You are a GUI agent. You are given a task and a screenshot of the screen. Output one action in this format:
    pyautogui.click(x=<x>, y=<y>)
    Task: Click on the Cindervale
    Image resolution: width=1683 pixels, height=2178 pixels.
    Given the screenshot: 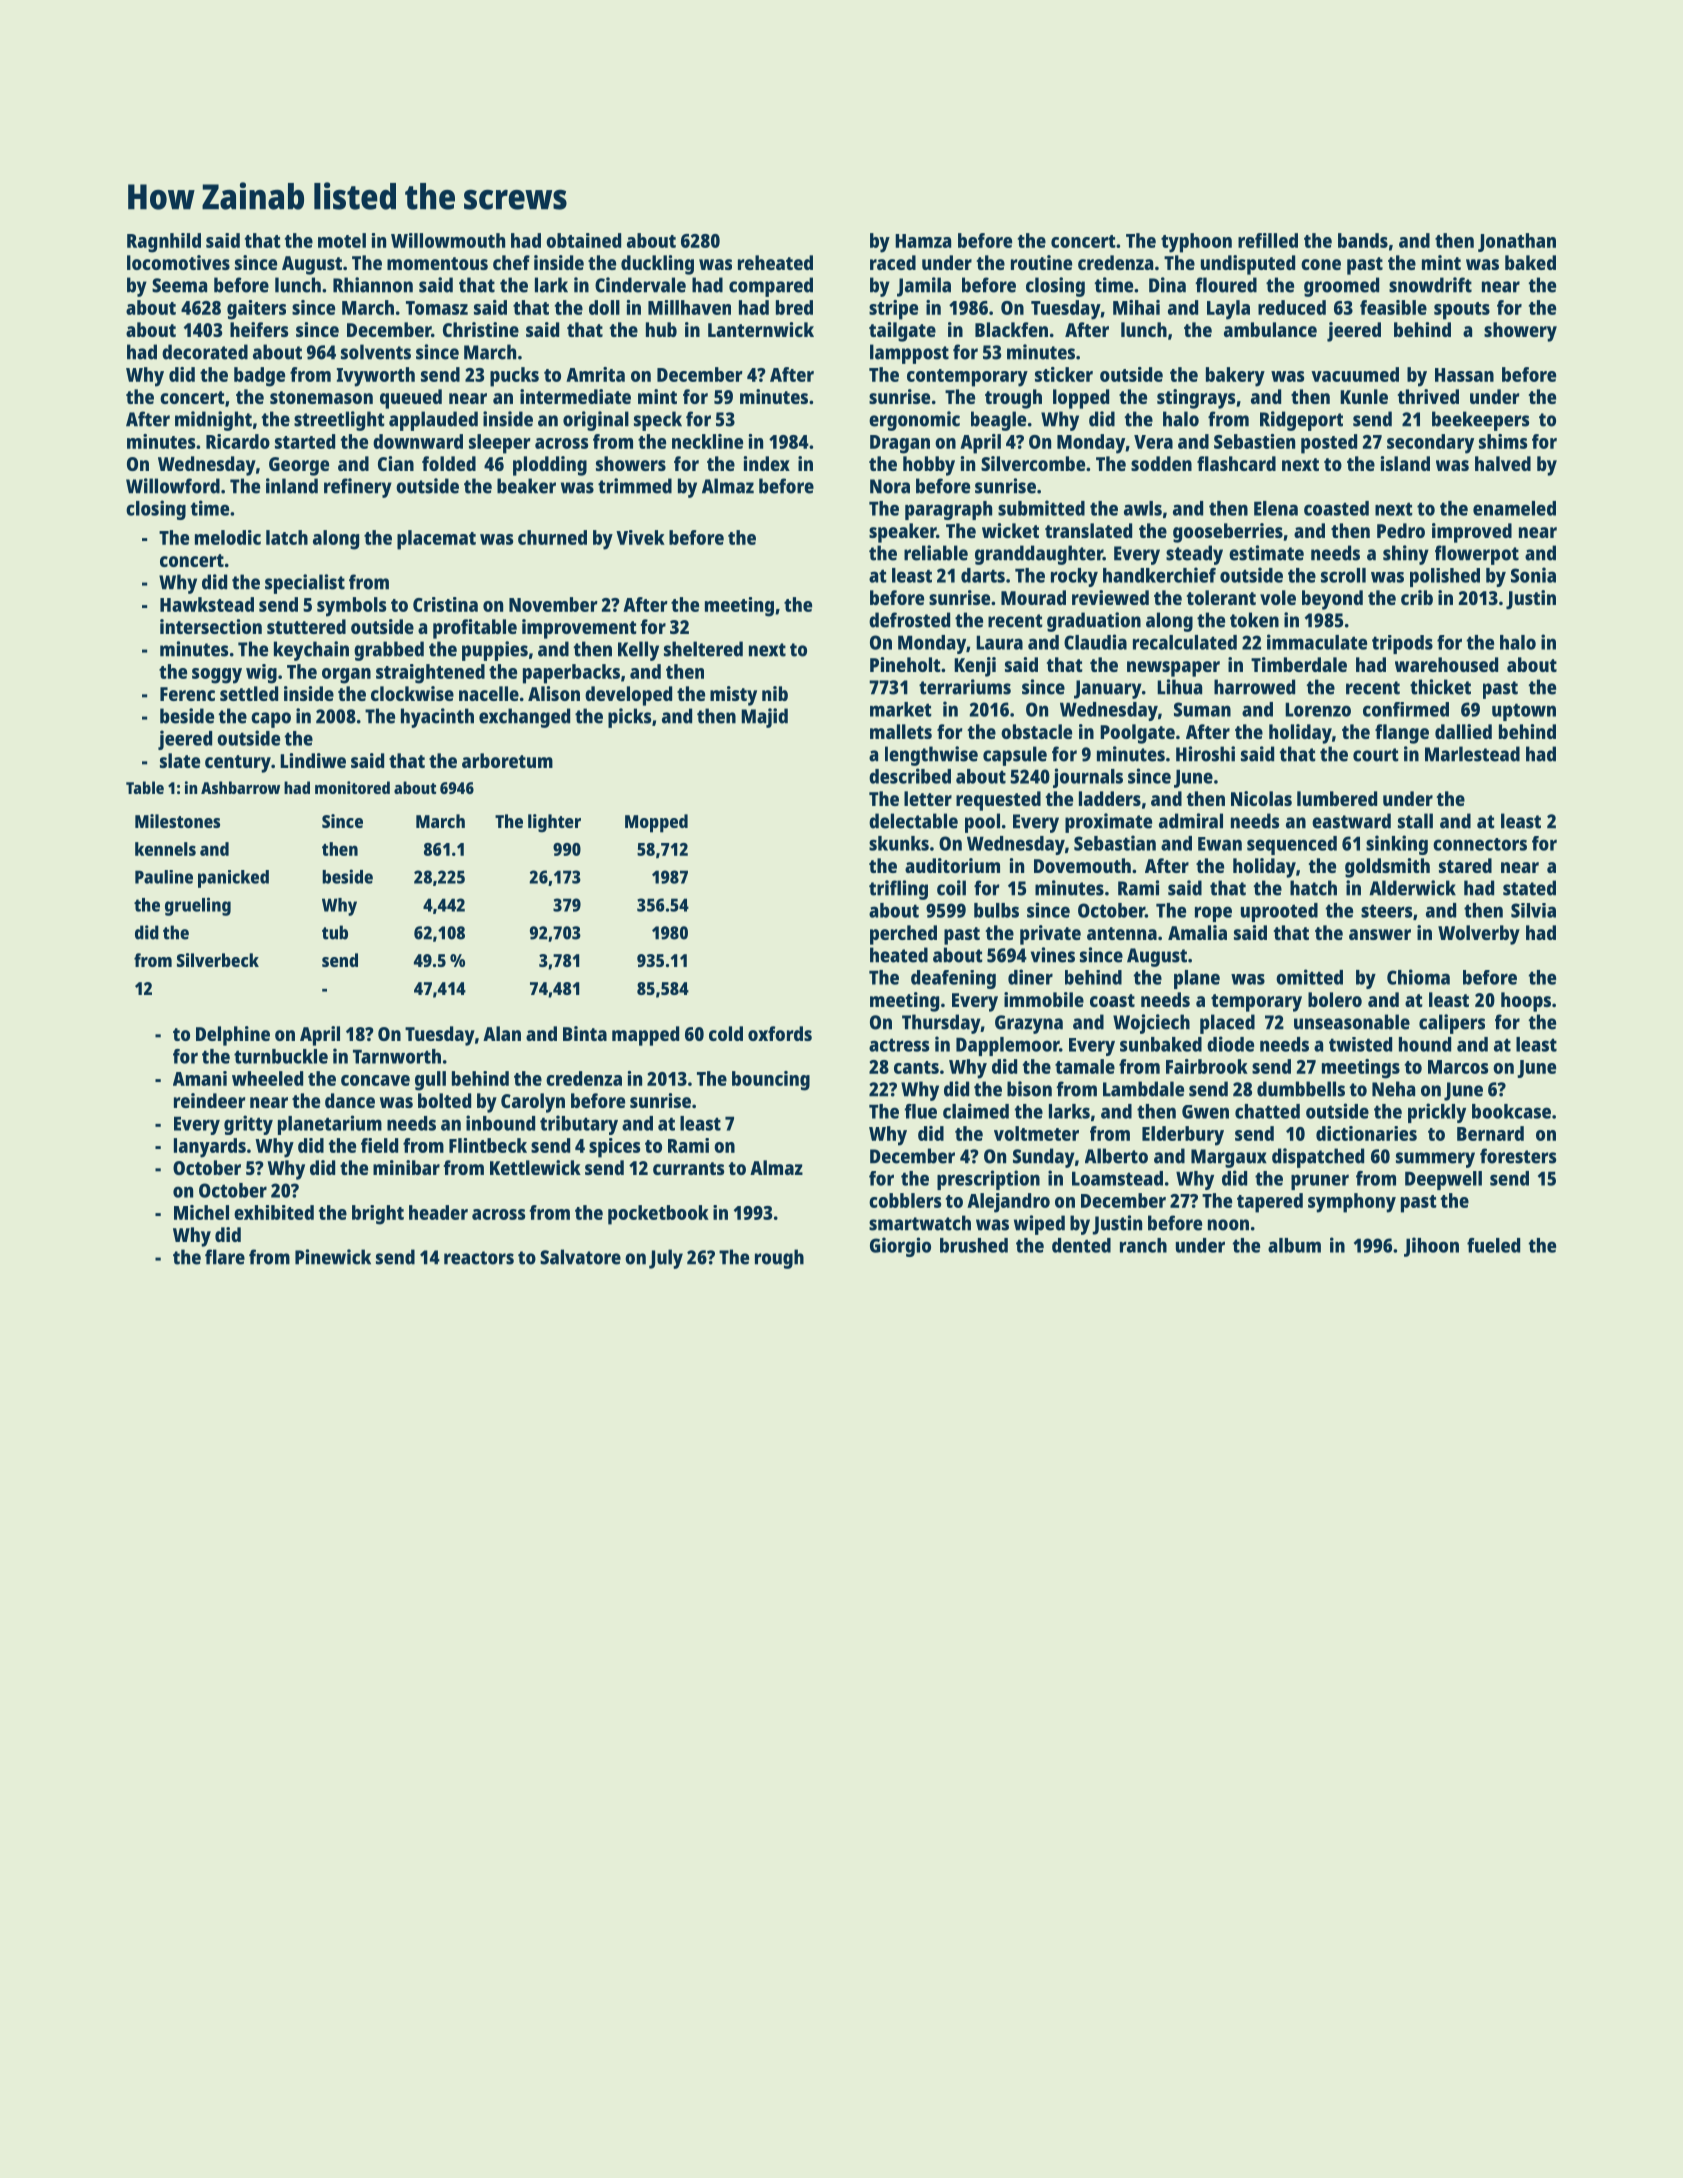 What is the action you would take?
    pyautogui.click(x=640, y=285)
